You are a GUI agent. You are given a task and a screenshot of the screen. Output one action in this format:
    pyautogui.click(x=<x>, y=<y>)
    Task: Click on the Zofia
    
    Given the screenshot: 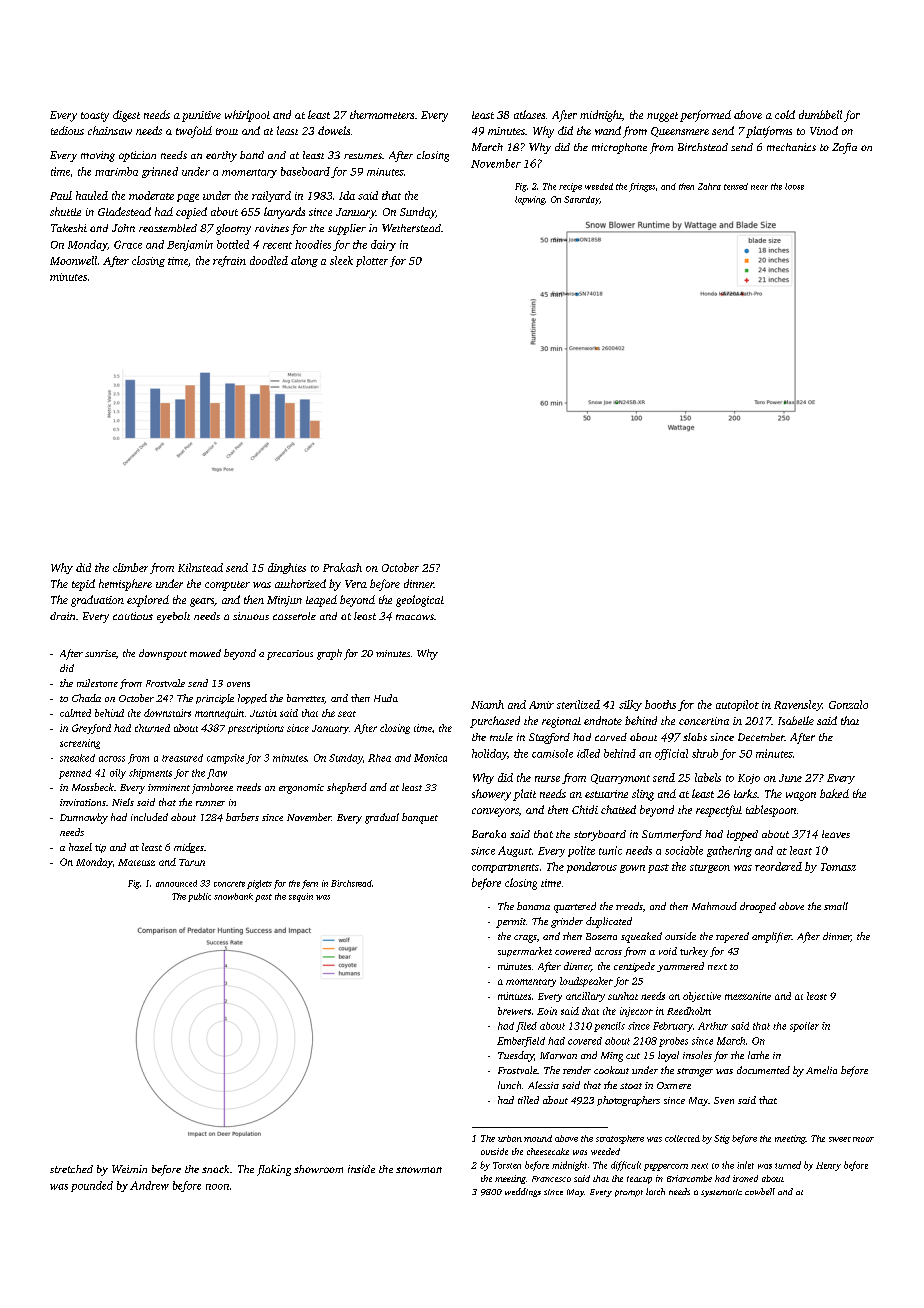 What is the action you would take?
    pyautogui.click(x=844, y=148)
